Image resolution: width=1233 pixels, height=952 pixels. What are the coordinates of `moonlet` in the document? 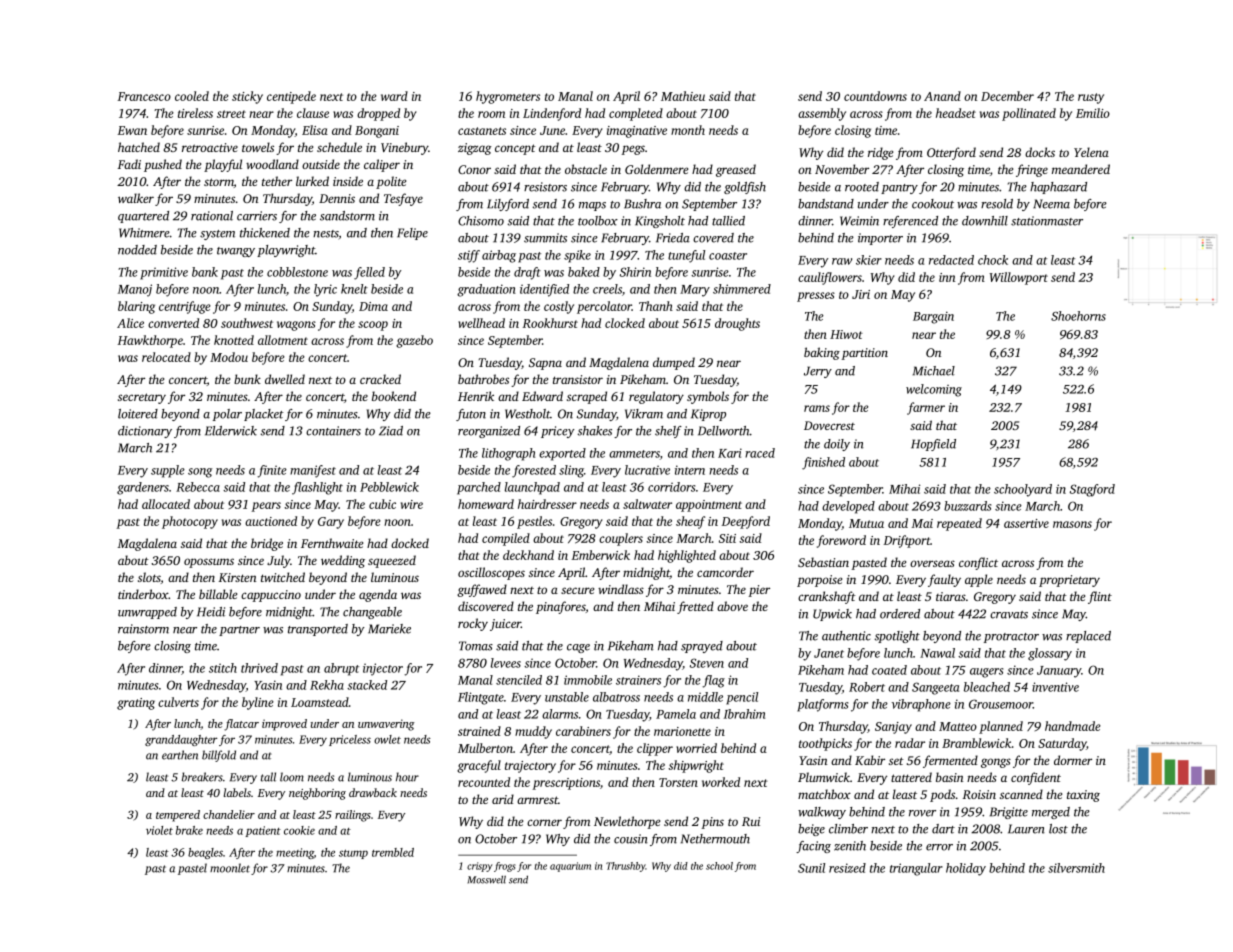 It's located at (230, 868).
